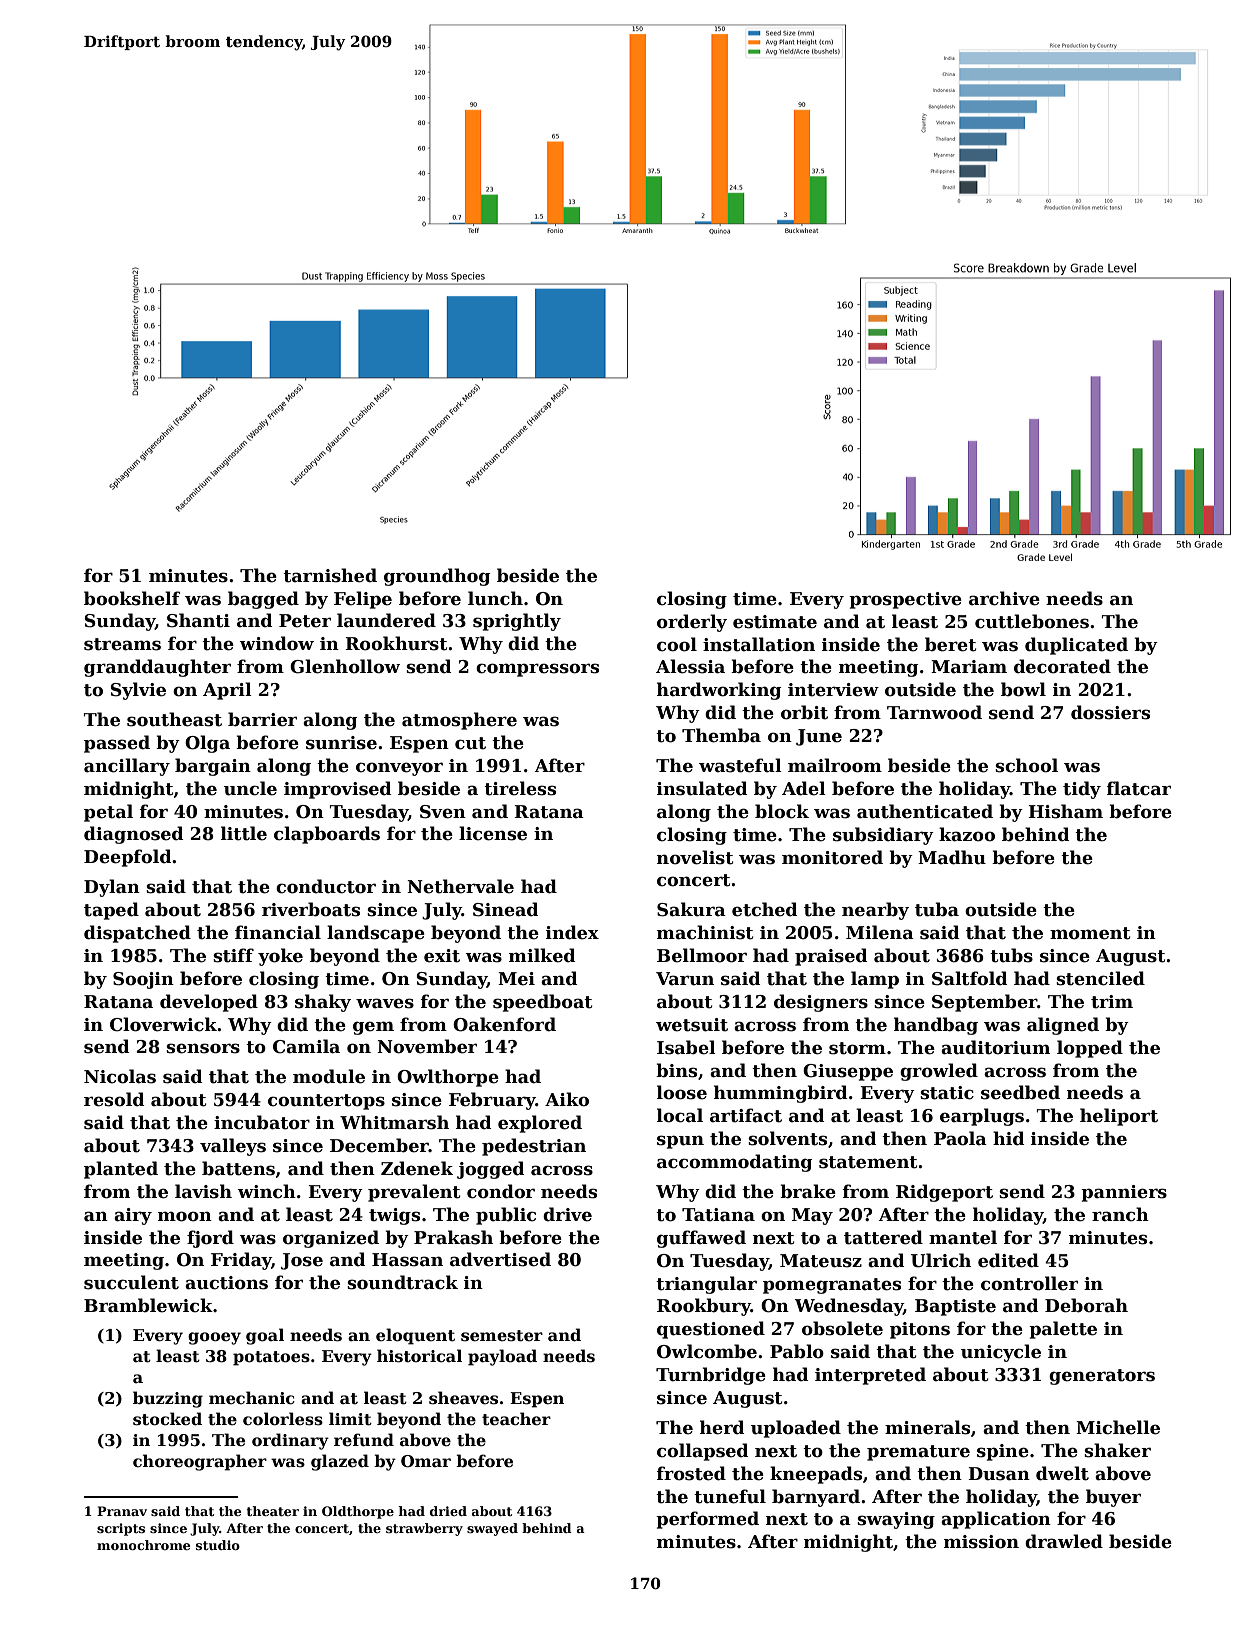 Image resolution: width=1259 pixels, height=1629 pixels. I want to click on countertops, so click(326, 1102).
